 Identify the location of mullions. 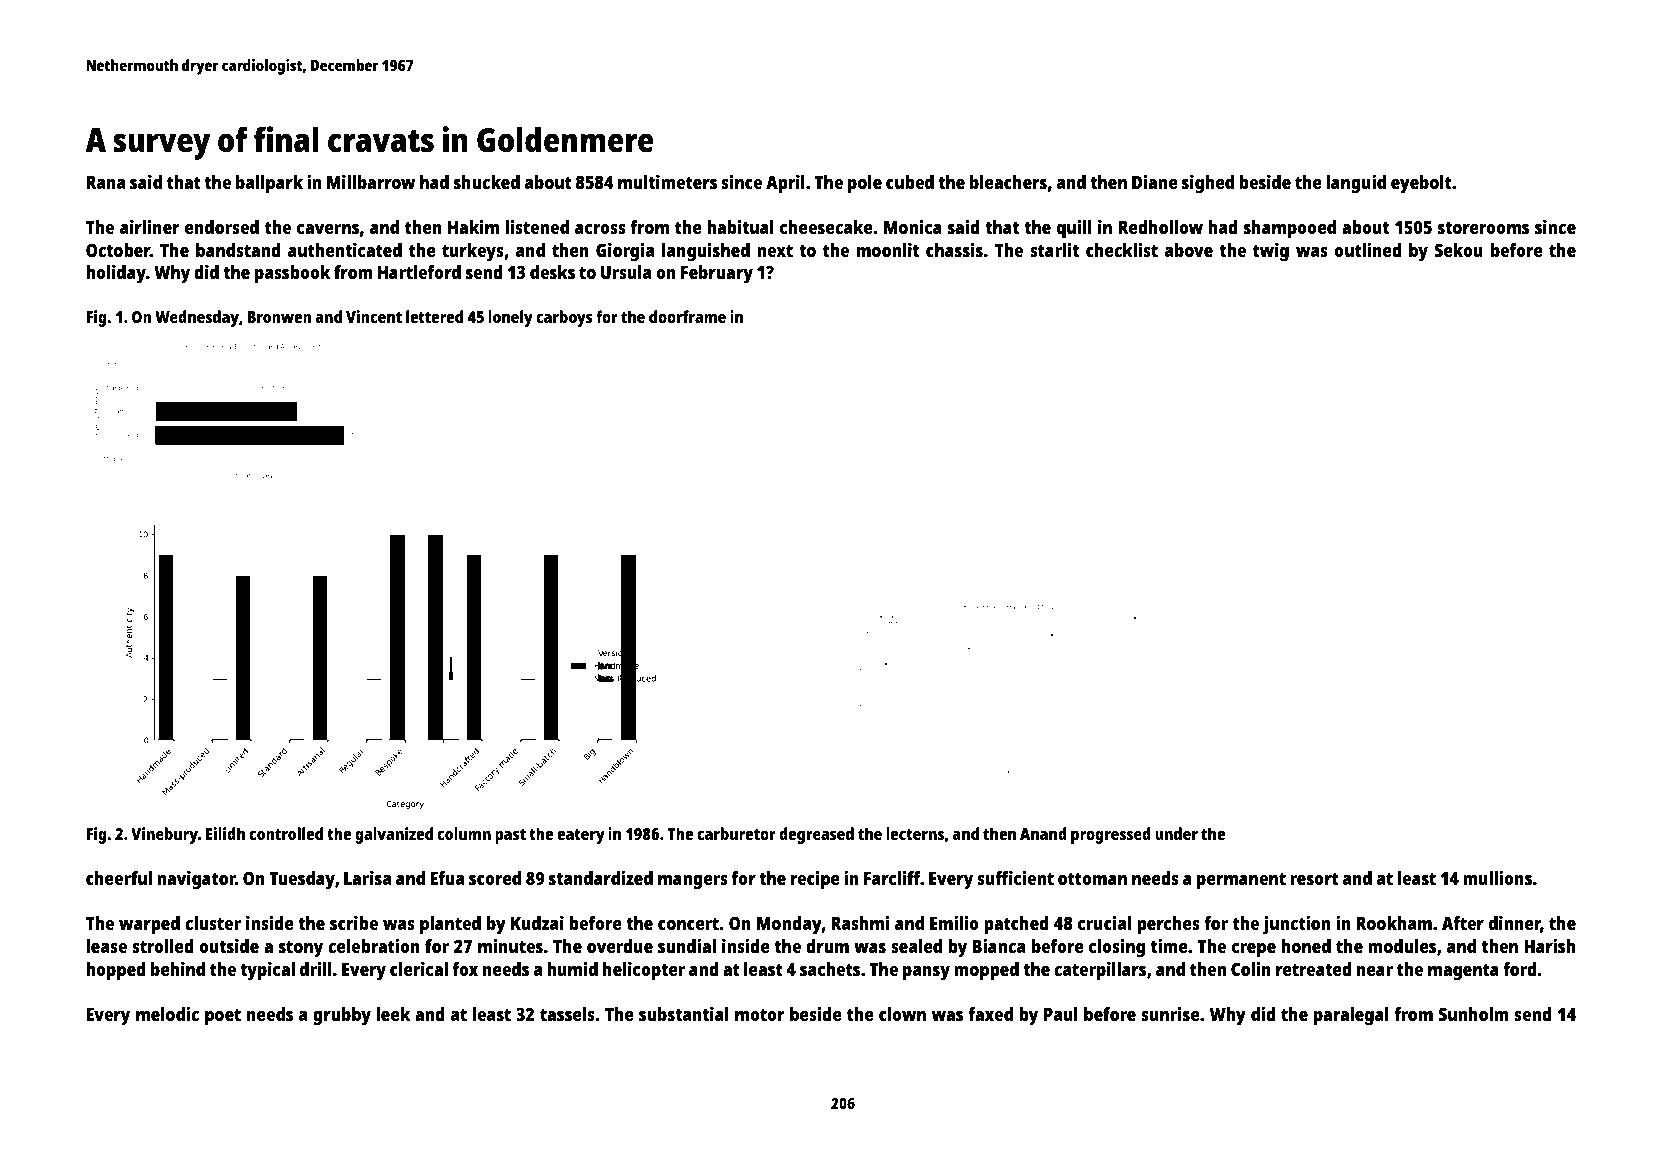
(1497, 878).
